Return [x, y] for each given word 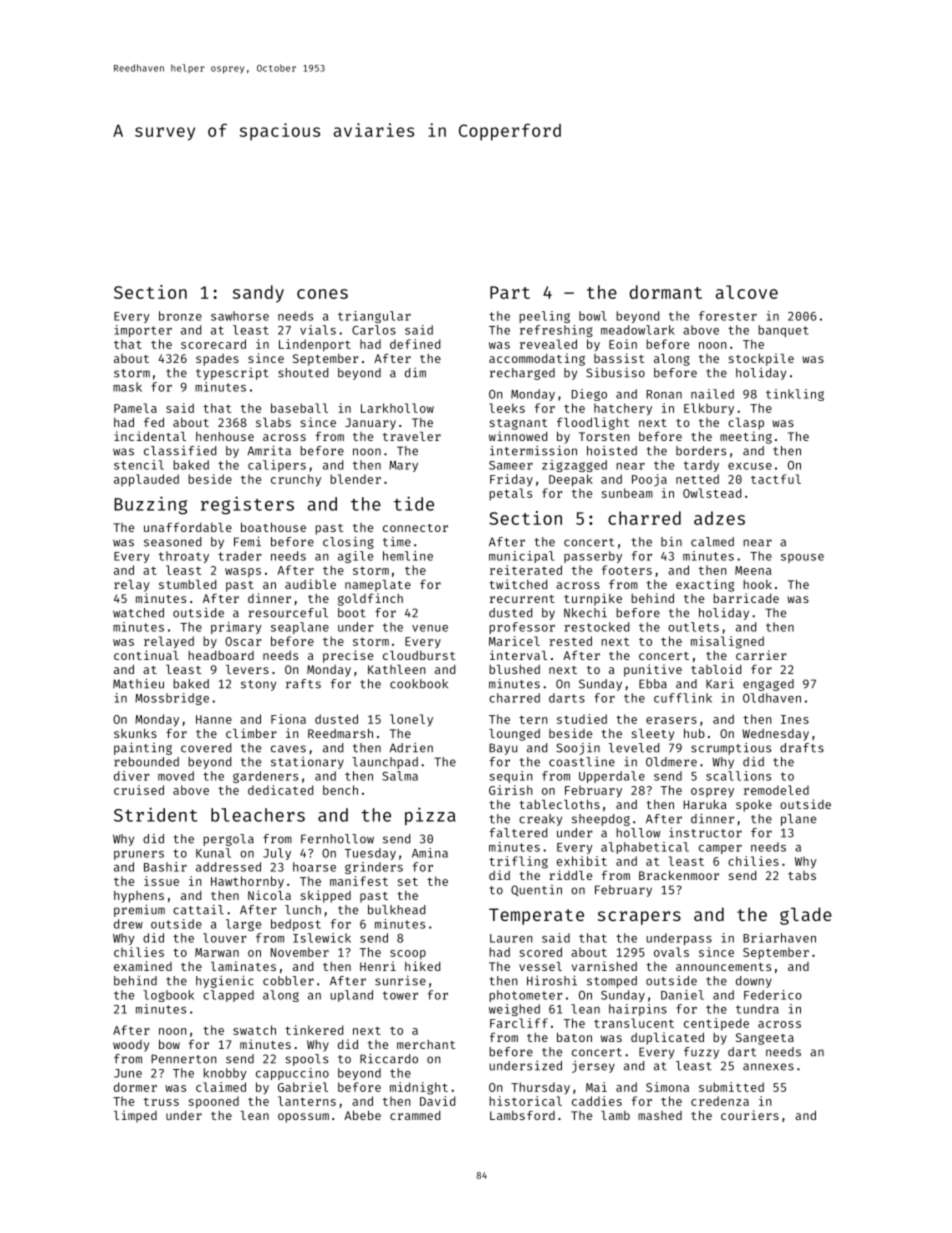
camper [720, 849]
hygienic [225, 981]
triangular [374, 317]
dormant [666, 292]
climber [251, 733]
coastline [582, 762]
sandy [258, 294]
